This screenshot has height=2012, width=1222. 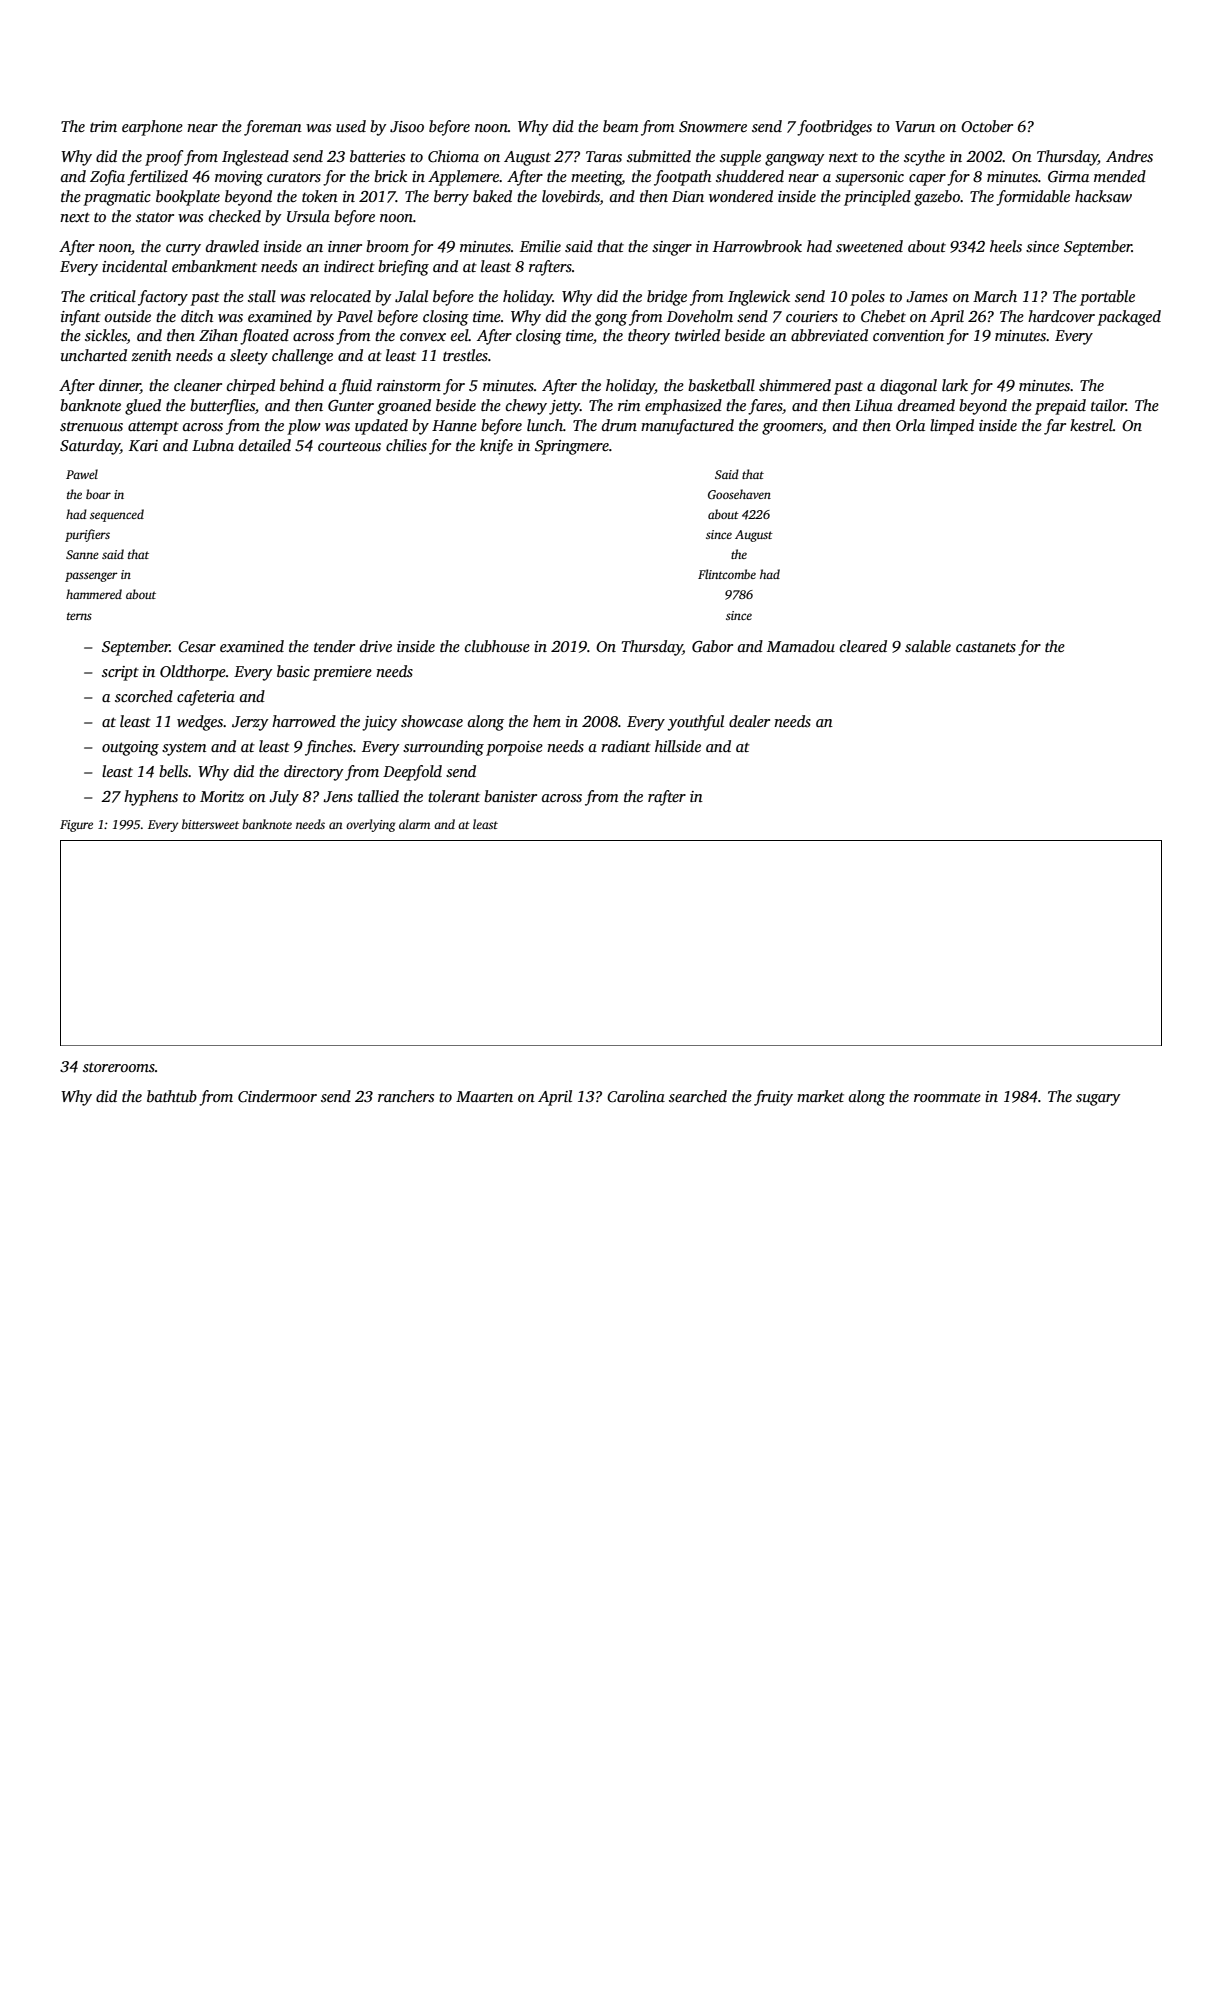 What do you see at coordinates (952, 427) in the screenshot?
I see `limped` at bounding box center [952, 427].
